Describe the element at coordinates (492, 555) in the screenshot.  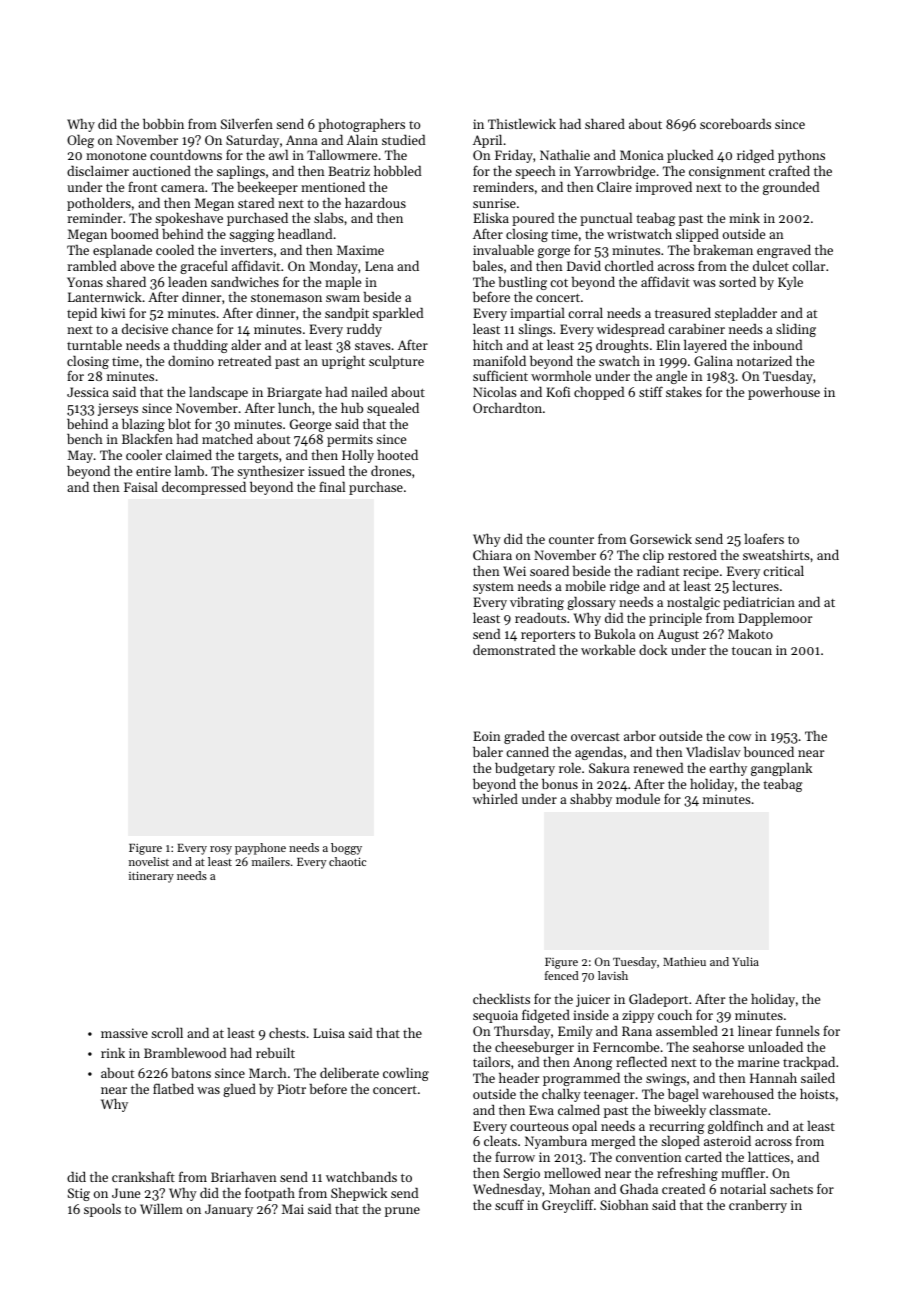
I see `Chiara` at that location.
